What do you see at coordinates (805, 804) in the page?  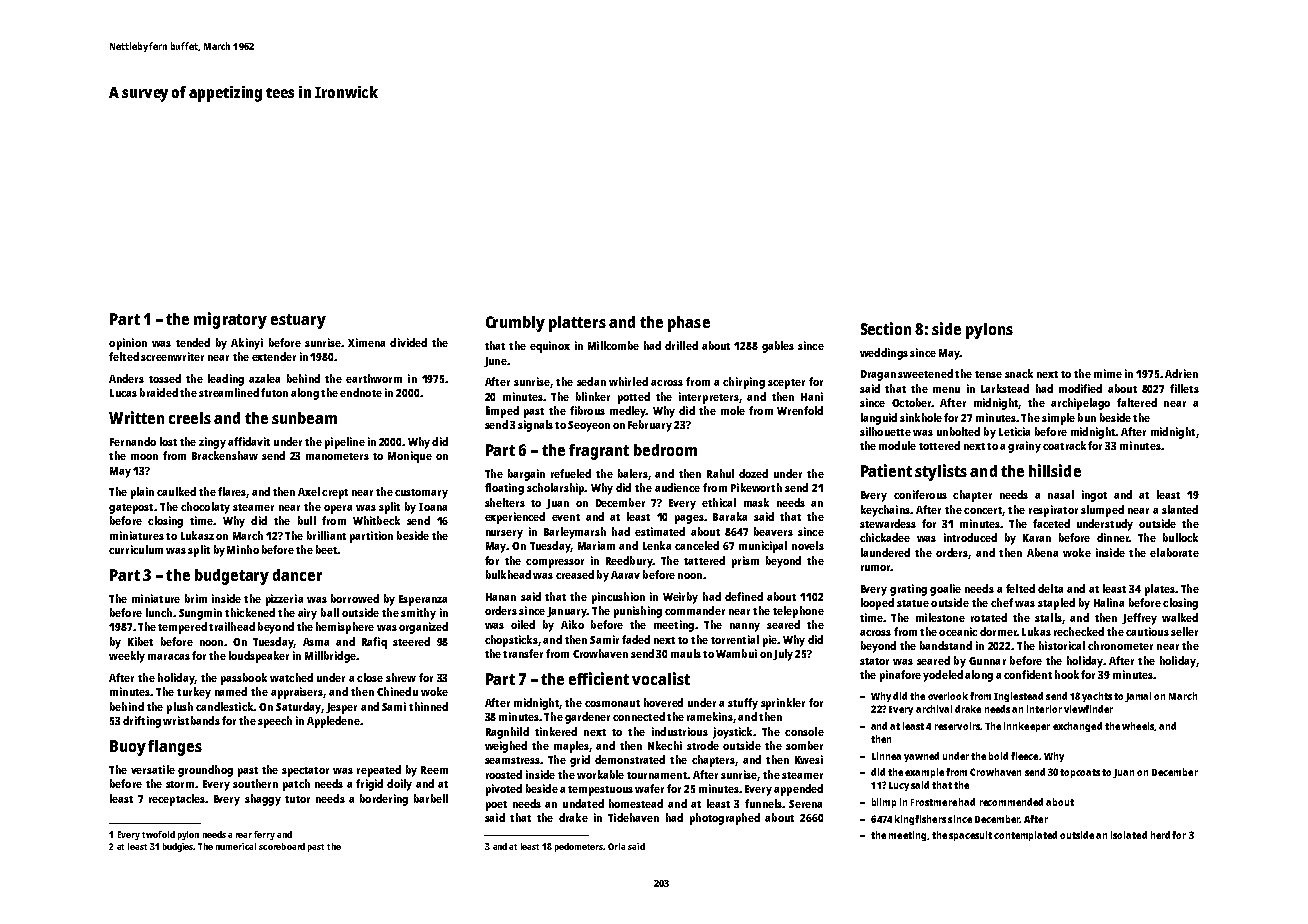 I see `Serena` at bounding box center [805, 804].
